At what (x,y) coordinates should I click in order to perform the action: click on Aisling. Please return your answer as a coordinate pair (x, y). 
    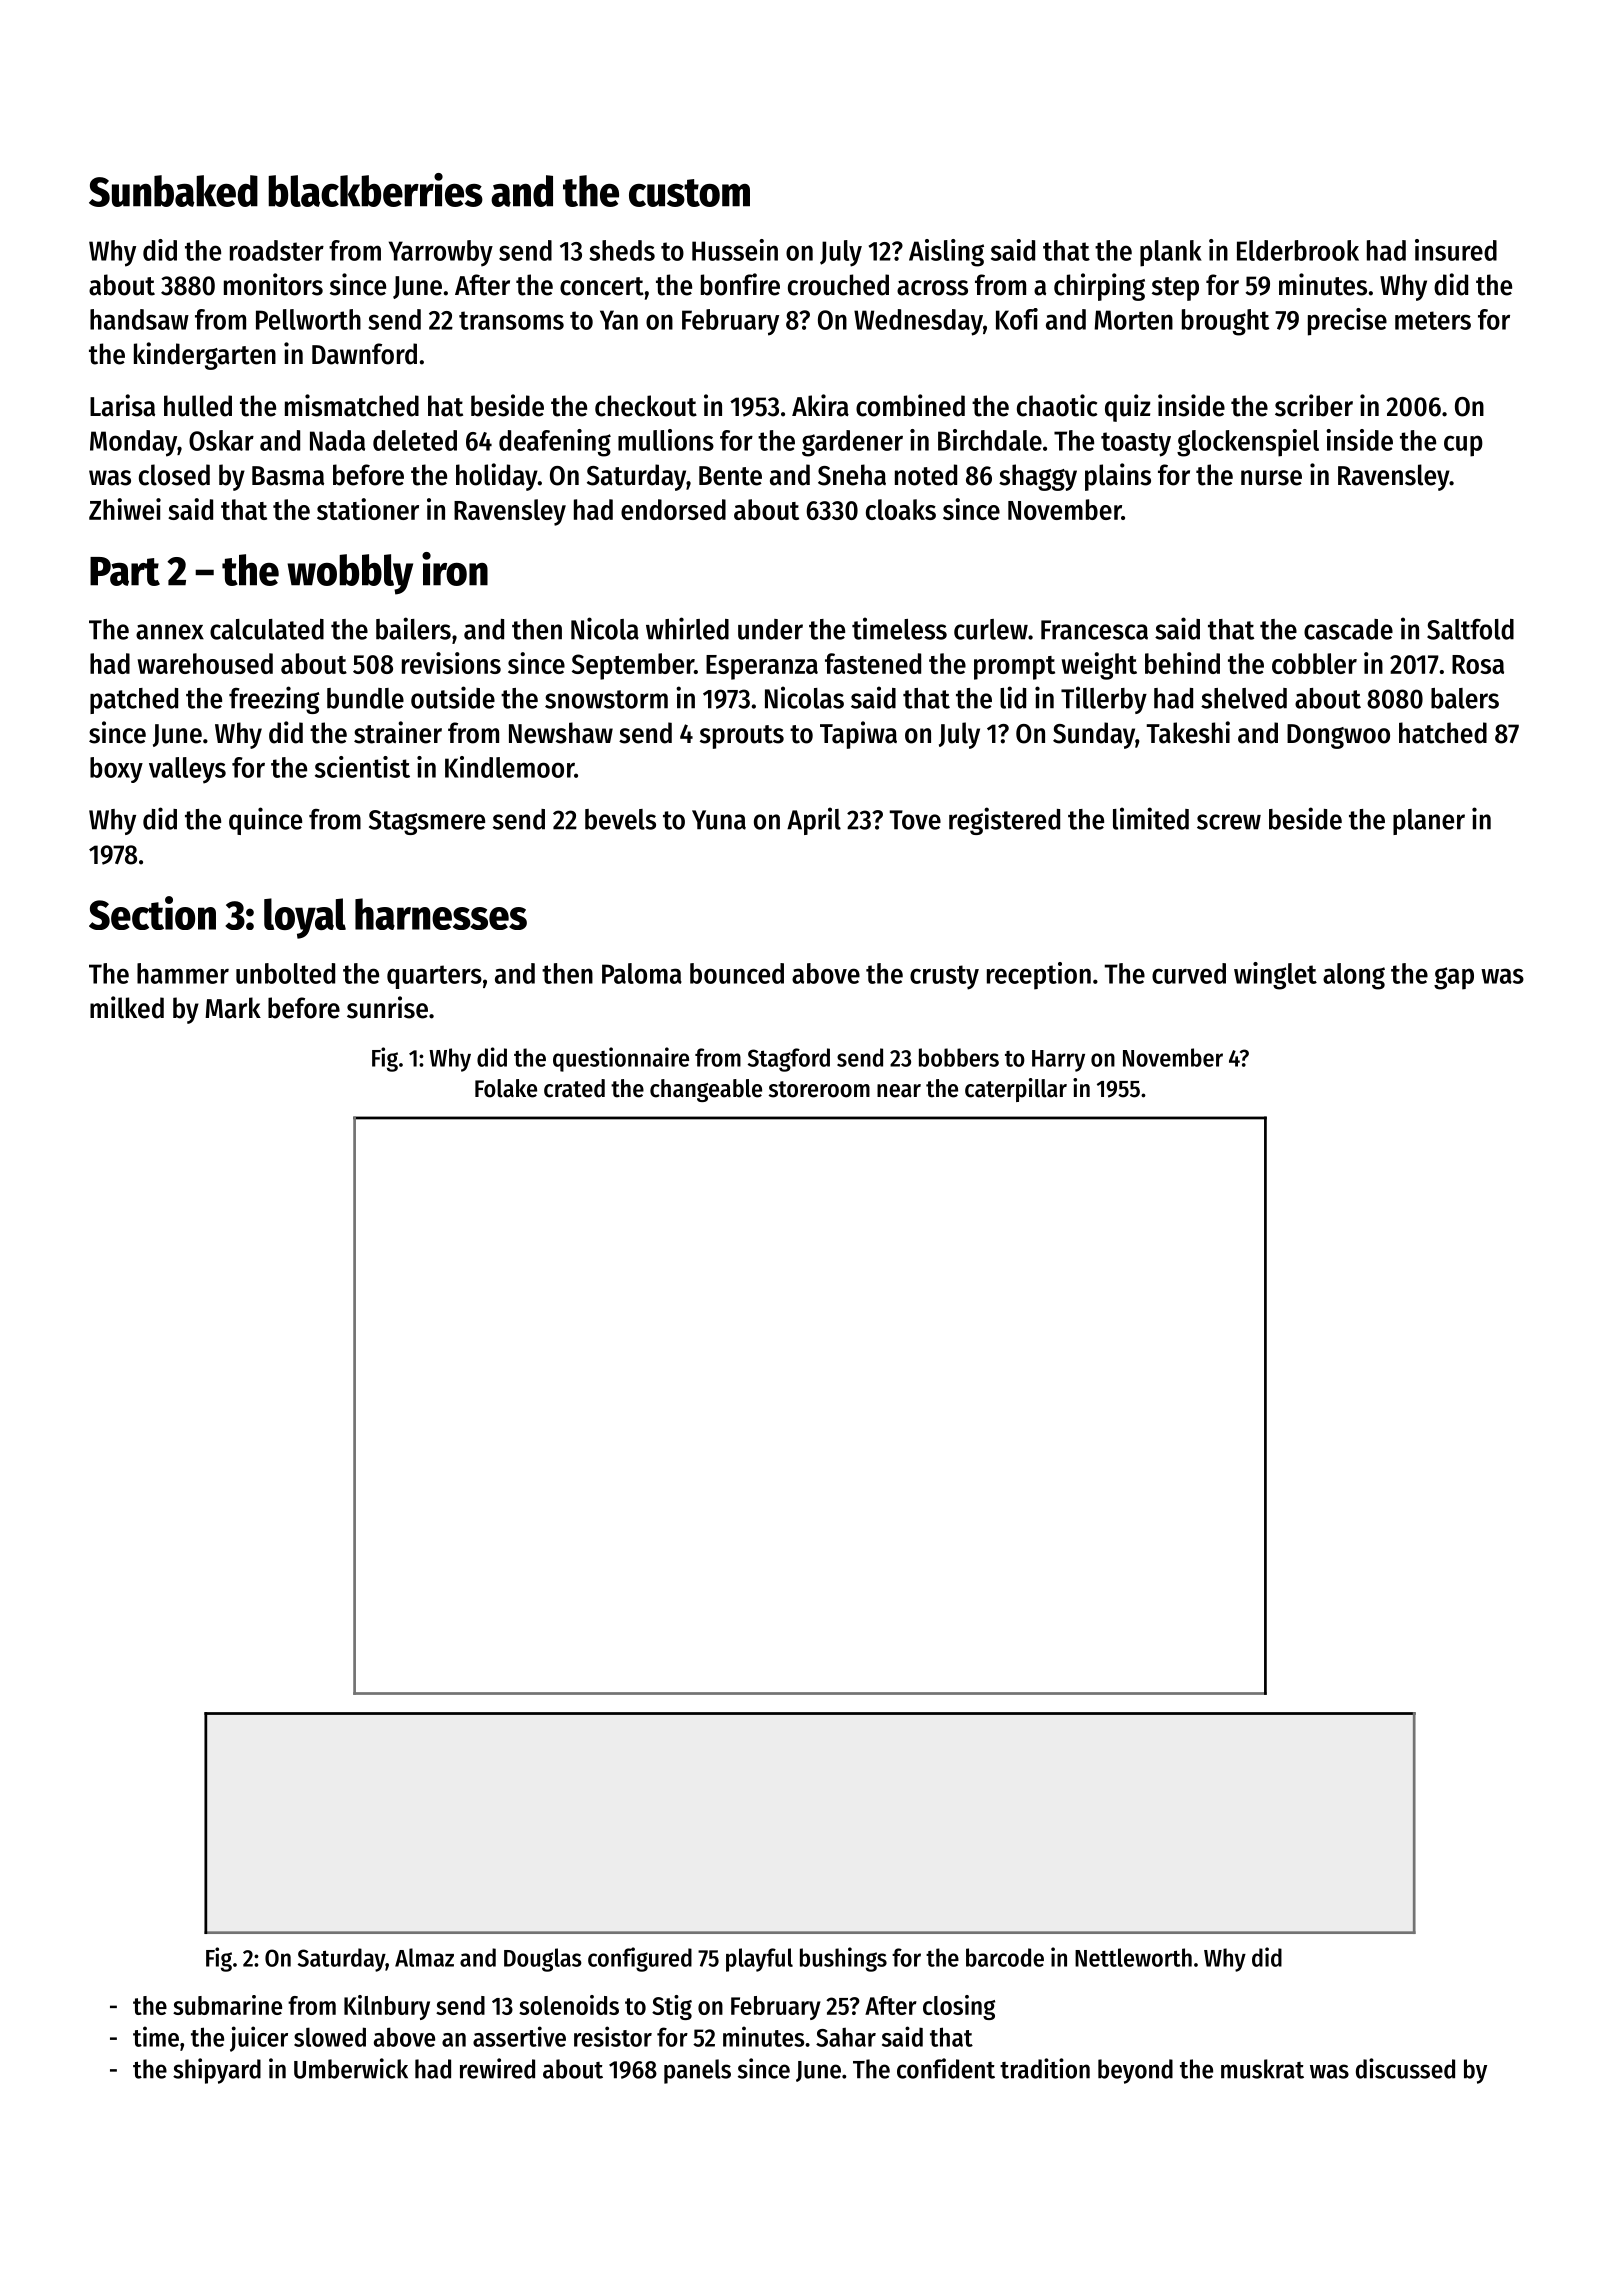
    Looking at the image, I should click on (946, 253).
